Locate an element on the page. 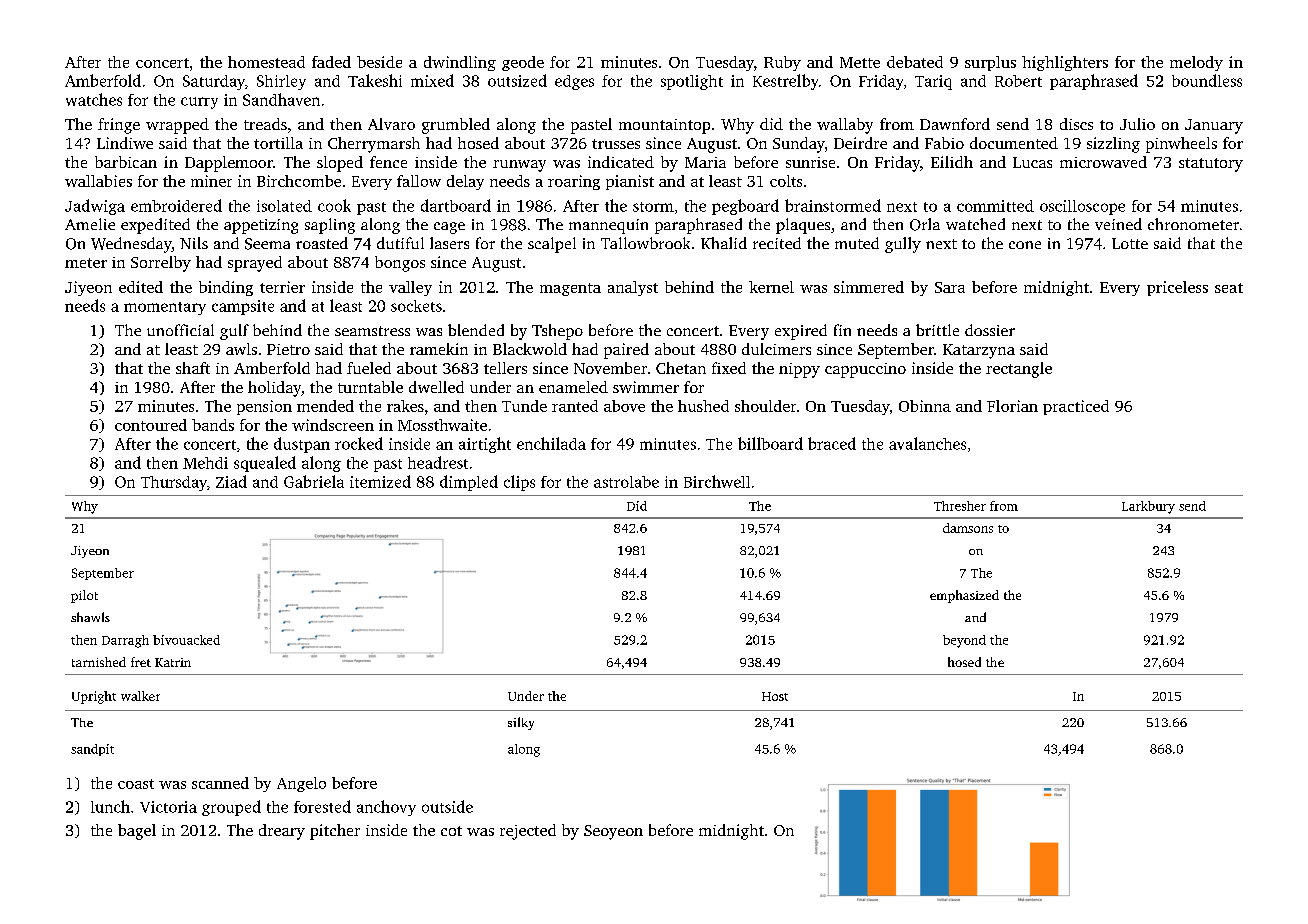 The width and height of the document is (1308, 924). itemized is located at coordinates (380, 481).
